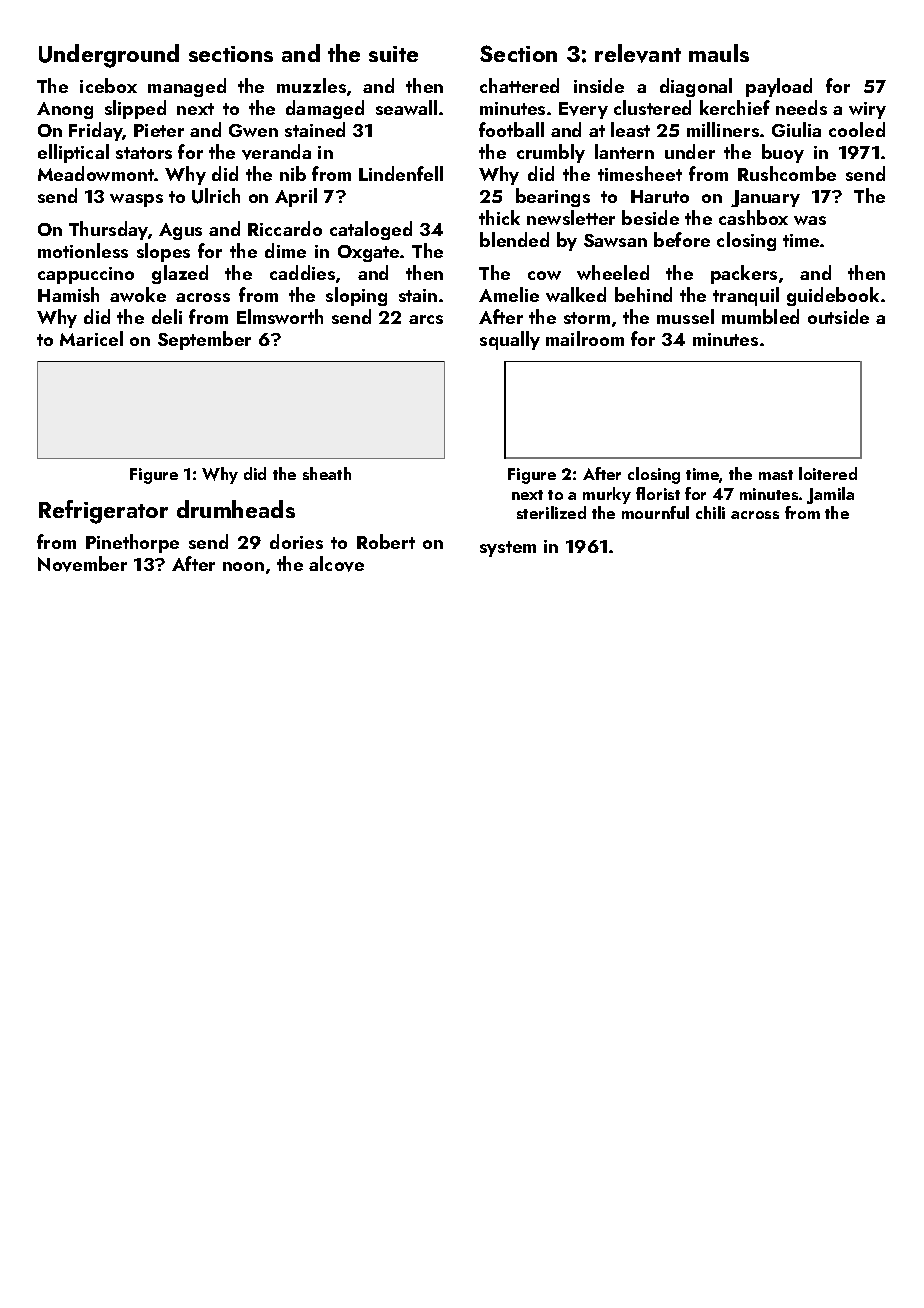  Describe the element at coordinates (243, 566) in the screenshot. I see `noon` at that location.
